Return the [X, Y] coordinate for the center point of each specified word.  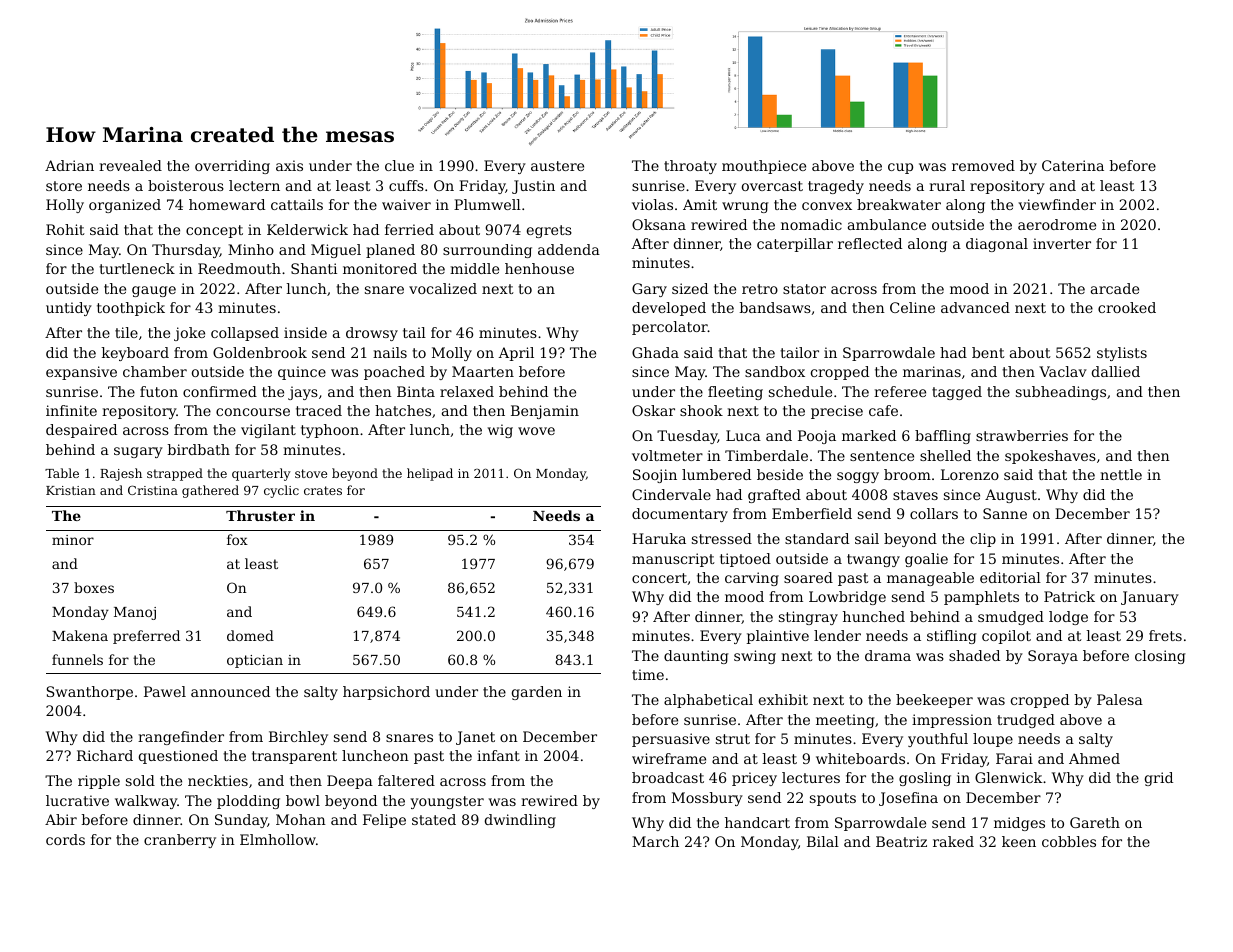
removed [983, 165]
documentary [680, 515]
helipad [430, 474]
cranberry [180, 841]
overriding [232, 167]
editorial [1010, 577]
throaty [690, 167]
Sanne [1005, 513]
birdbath [199, 449]
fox [237, 539]
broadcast [668, 777]
